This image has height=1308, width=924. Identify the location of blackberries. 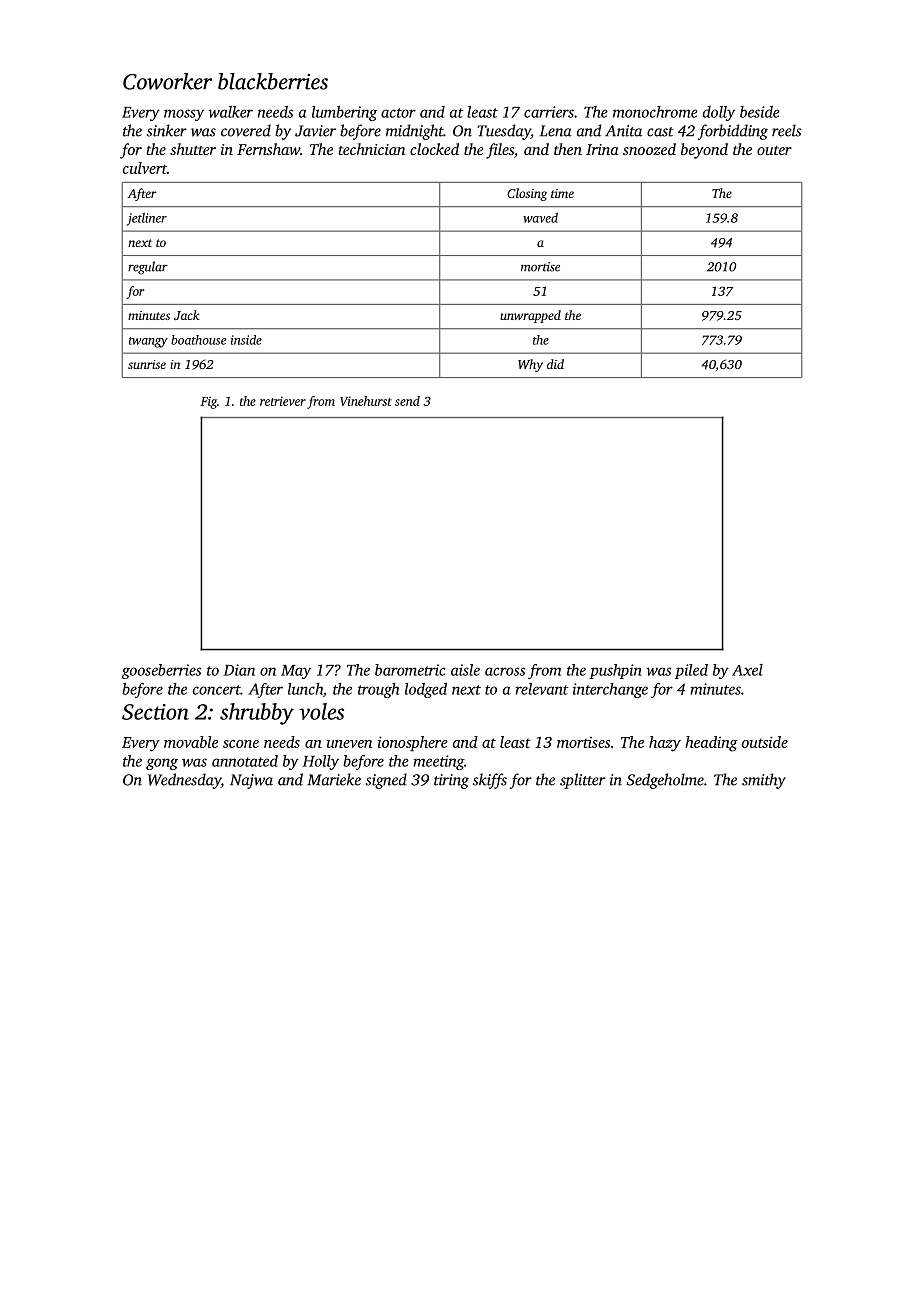
(273, 81).
